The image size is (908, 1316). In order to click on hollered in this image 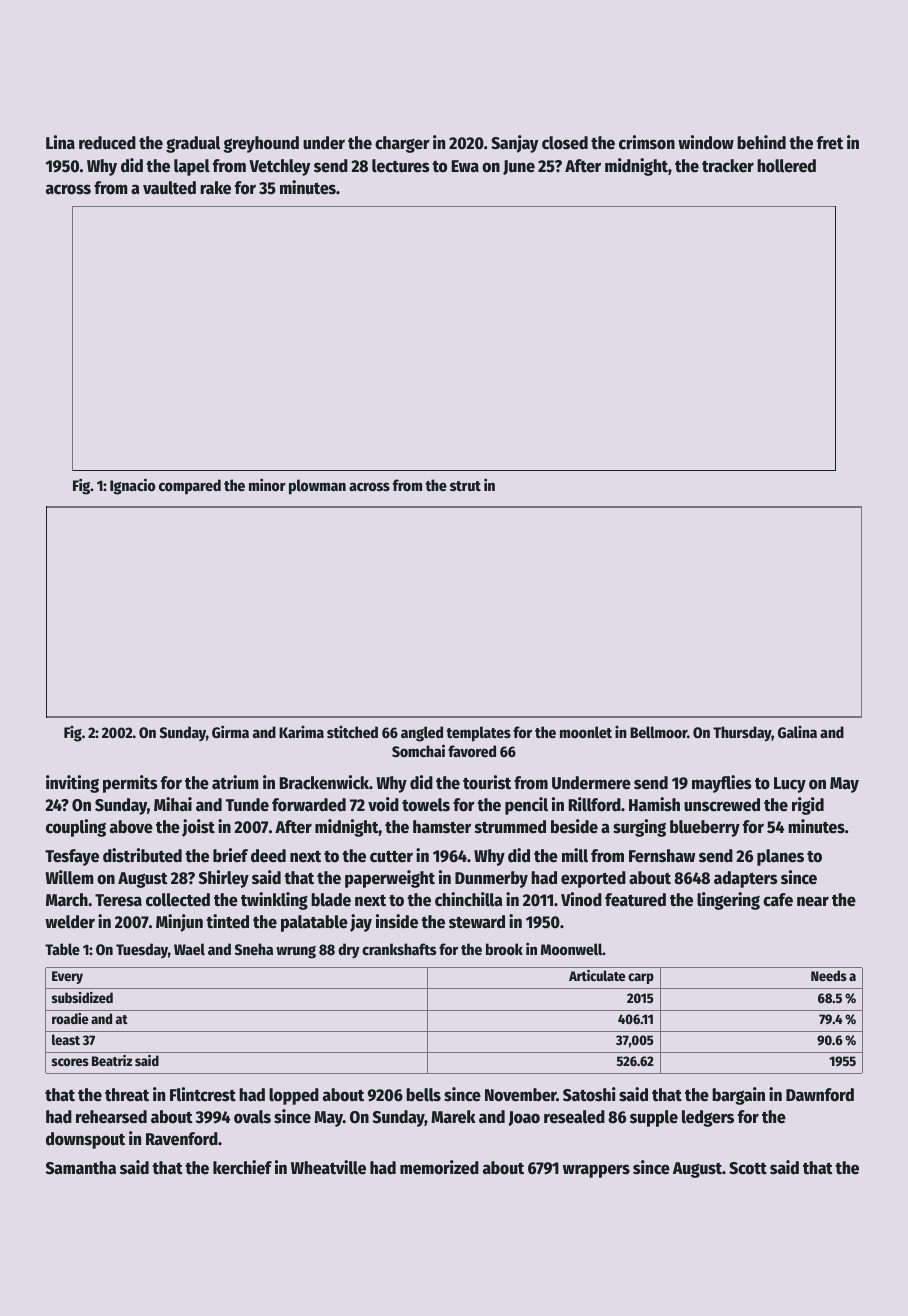, I will do `click(786, 166)`.
